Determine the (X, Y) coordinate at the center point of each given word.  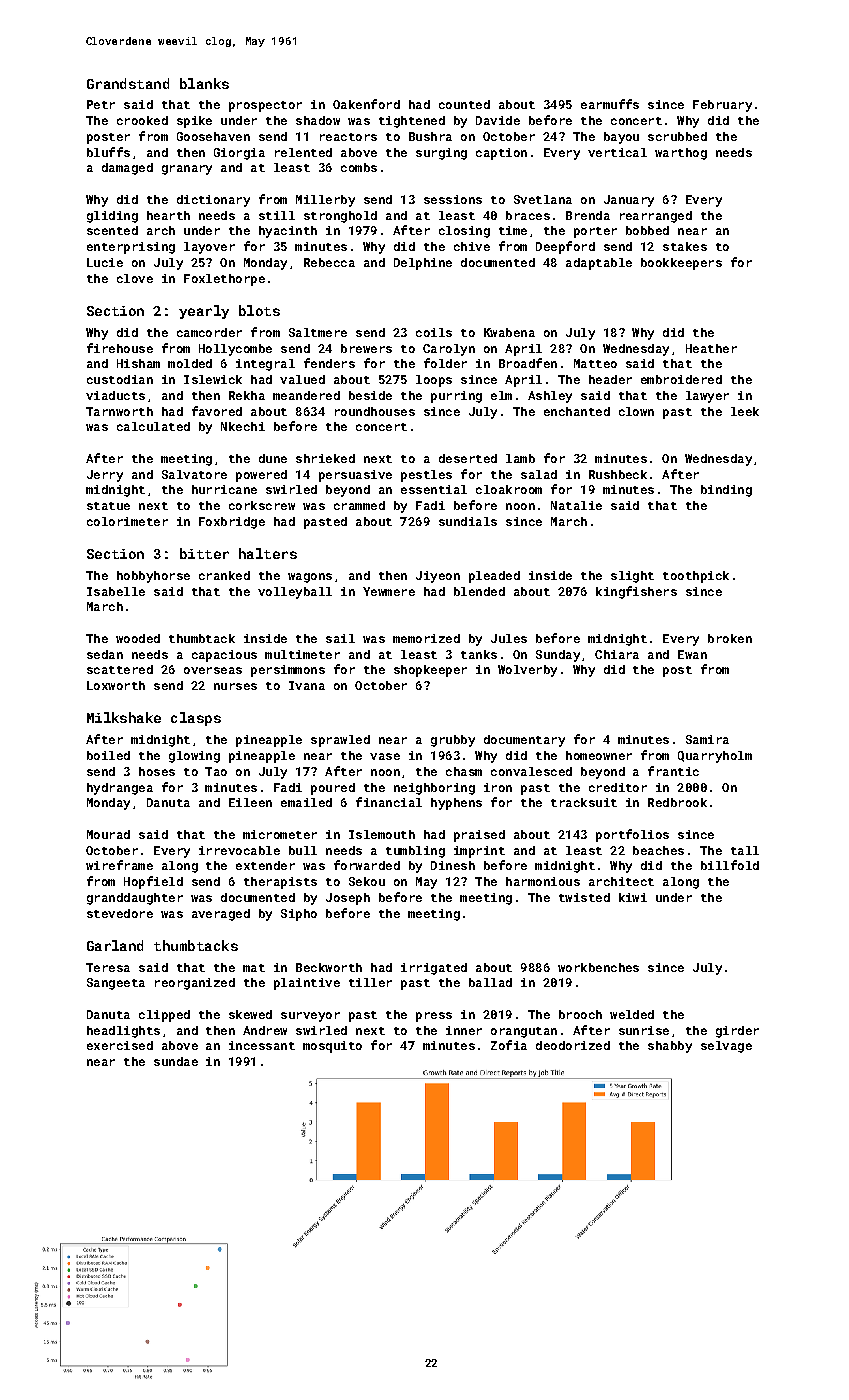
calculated (153, 426)
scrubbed (677, 136)
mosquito (332, 1047)
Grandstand (128, 83)
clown (636, 411)
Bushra (430, 136)
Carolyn (449, 350)
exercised (120, 1045)
